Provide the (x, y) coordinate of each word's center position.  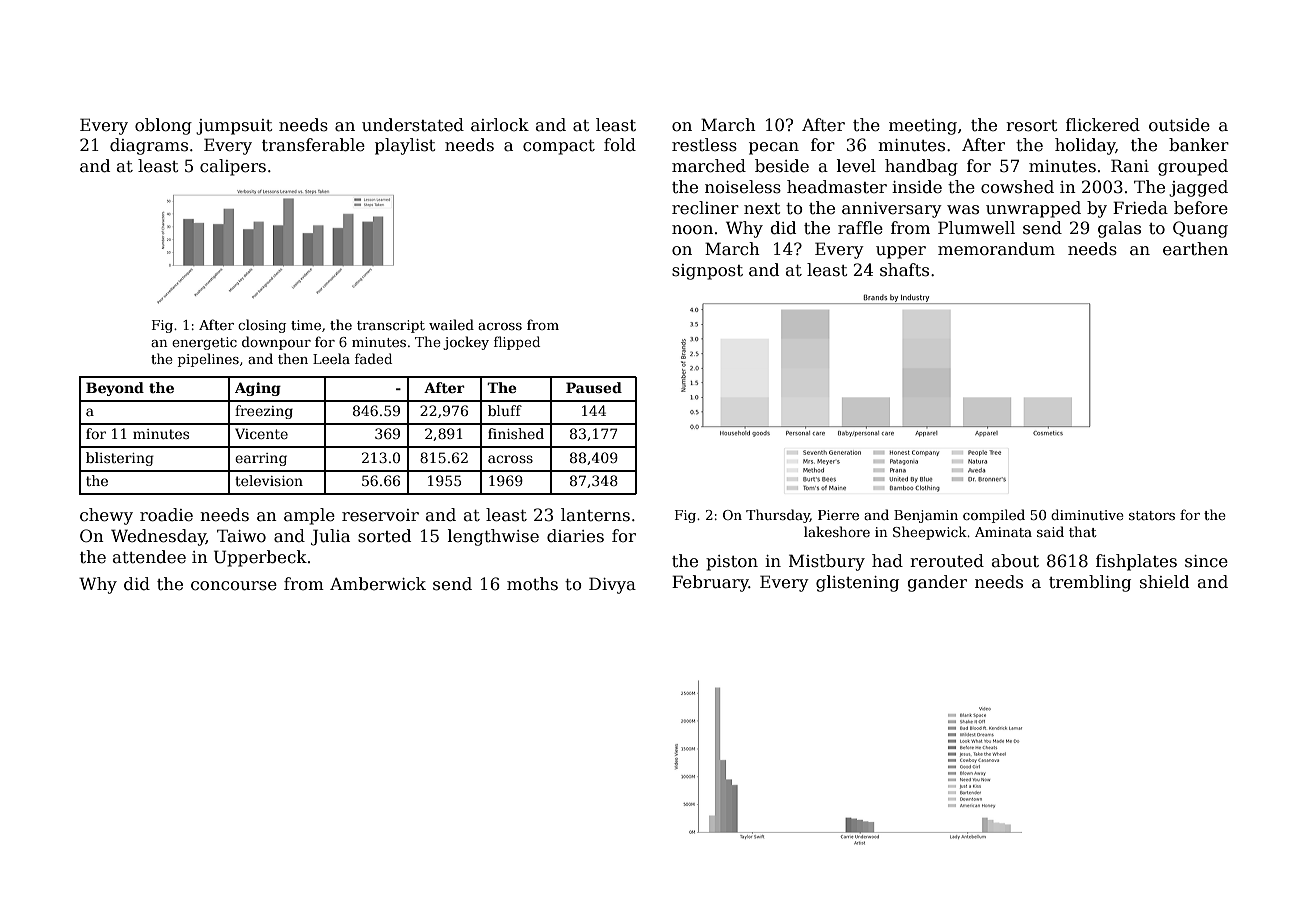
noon (692, 230)
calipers (233, 167)
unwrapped (1033, 209)
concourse (234, 586)
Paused (594, 387)
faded (373, 358)
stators (1152, 515)
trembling (1090, 583)
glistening (857, 583)
